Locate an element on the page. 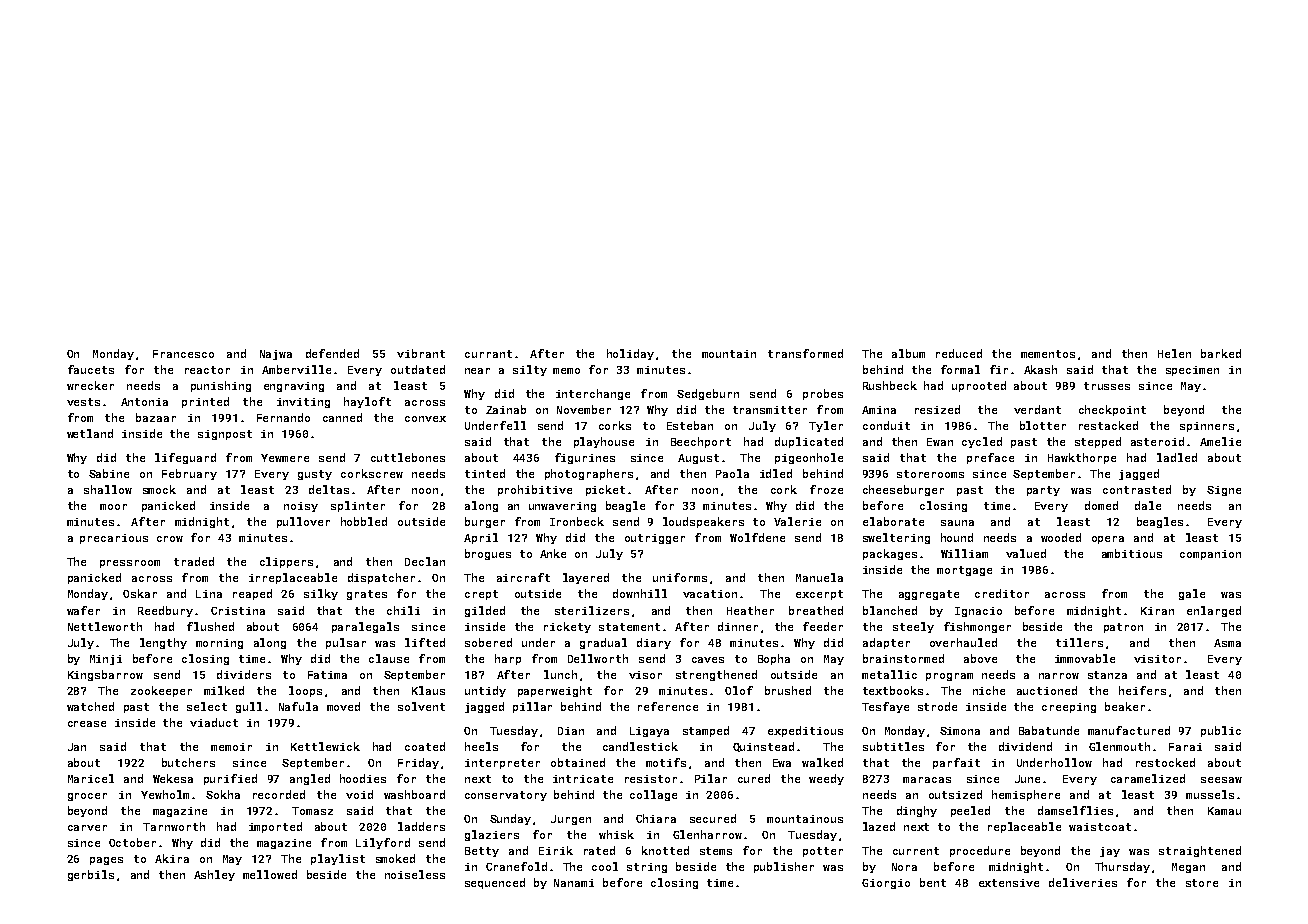 The height and width of the image is (924, 1308). shallow is located at coordinates (108, 489).
